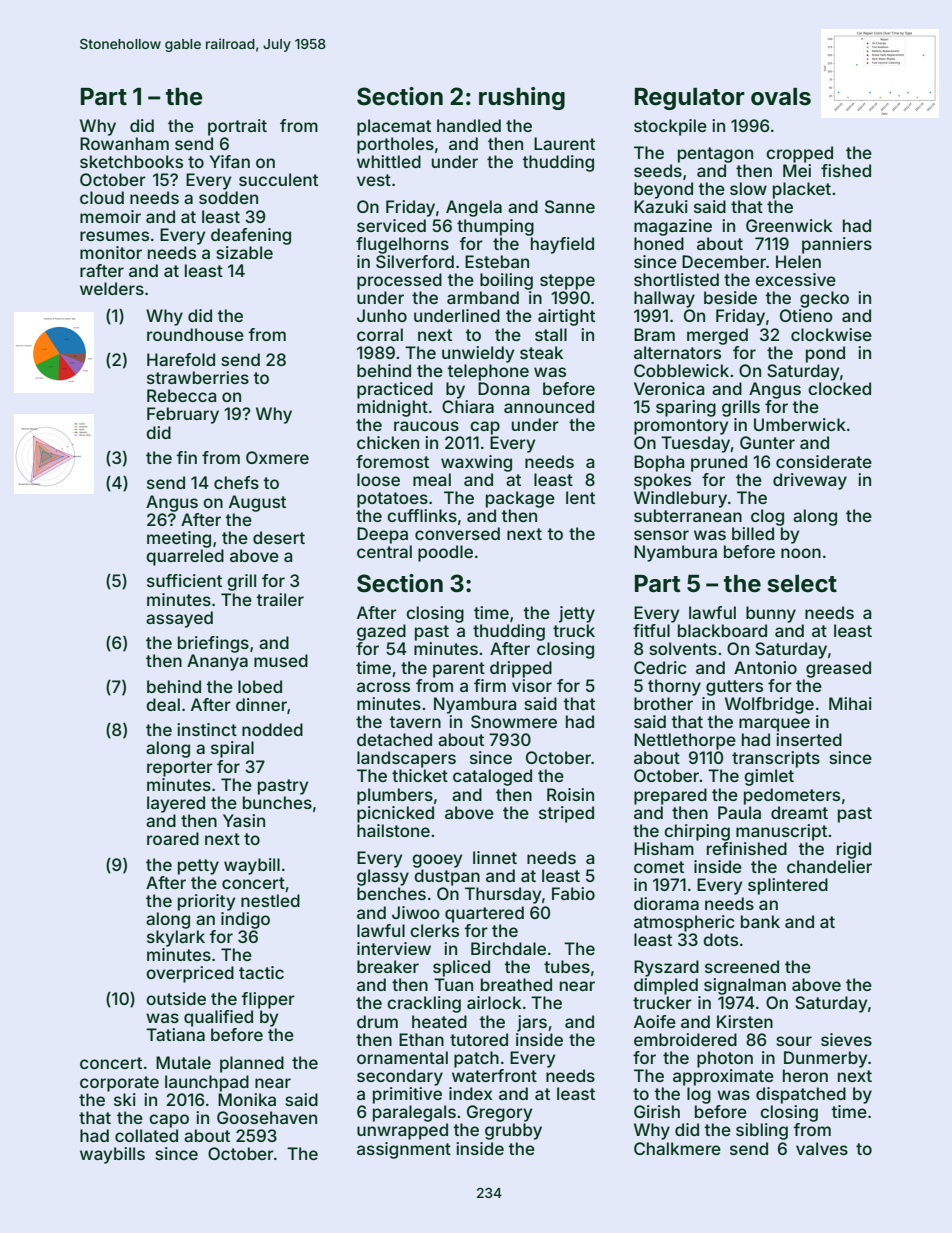 The image size is (952, 1233). Describe the element at coordinates (781, 97) in the page. I see `ovals` at that location.
